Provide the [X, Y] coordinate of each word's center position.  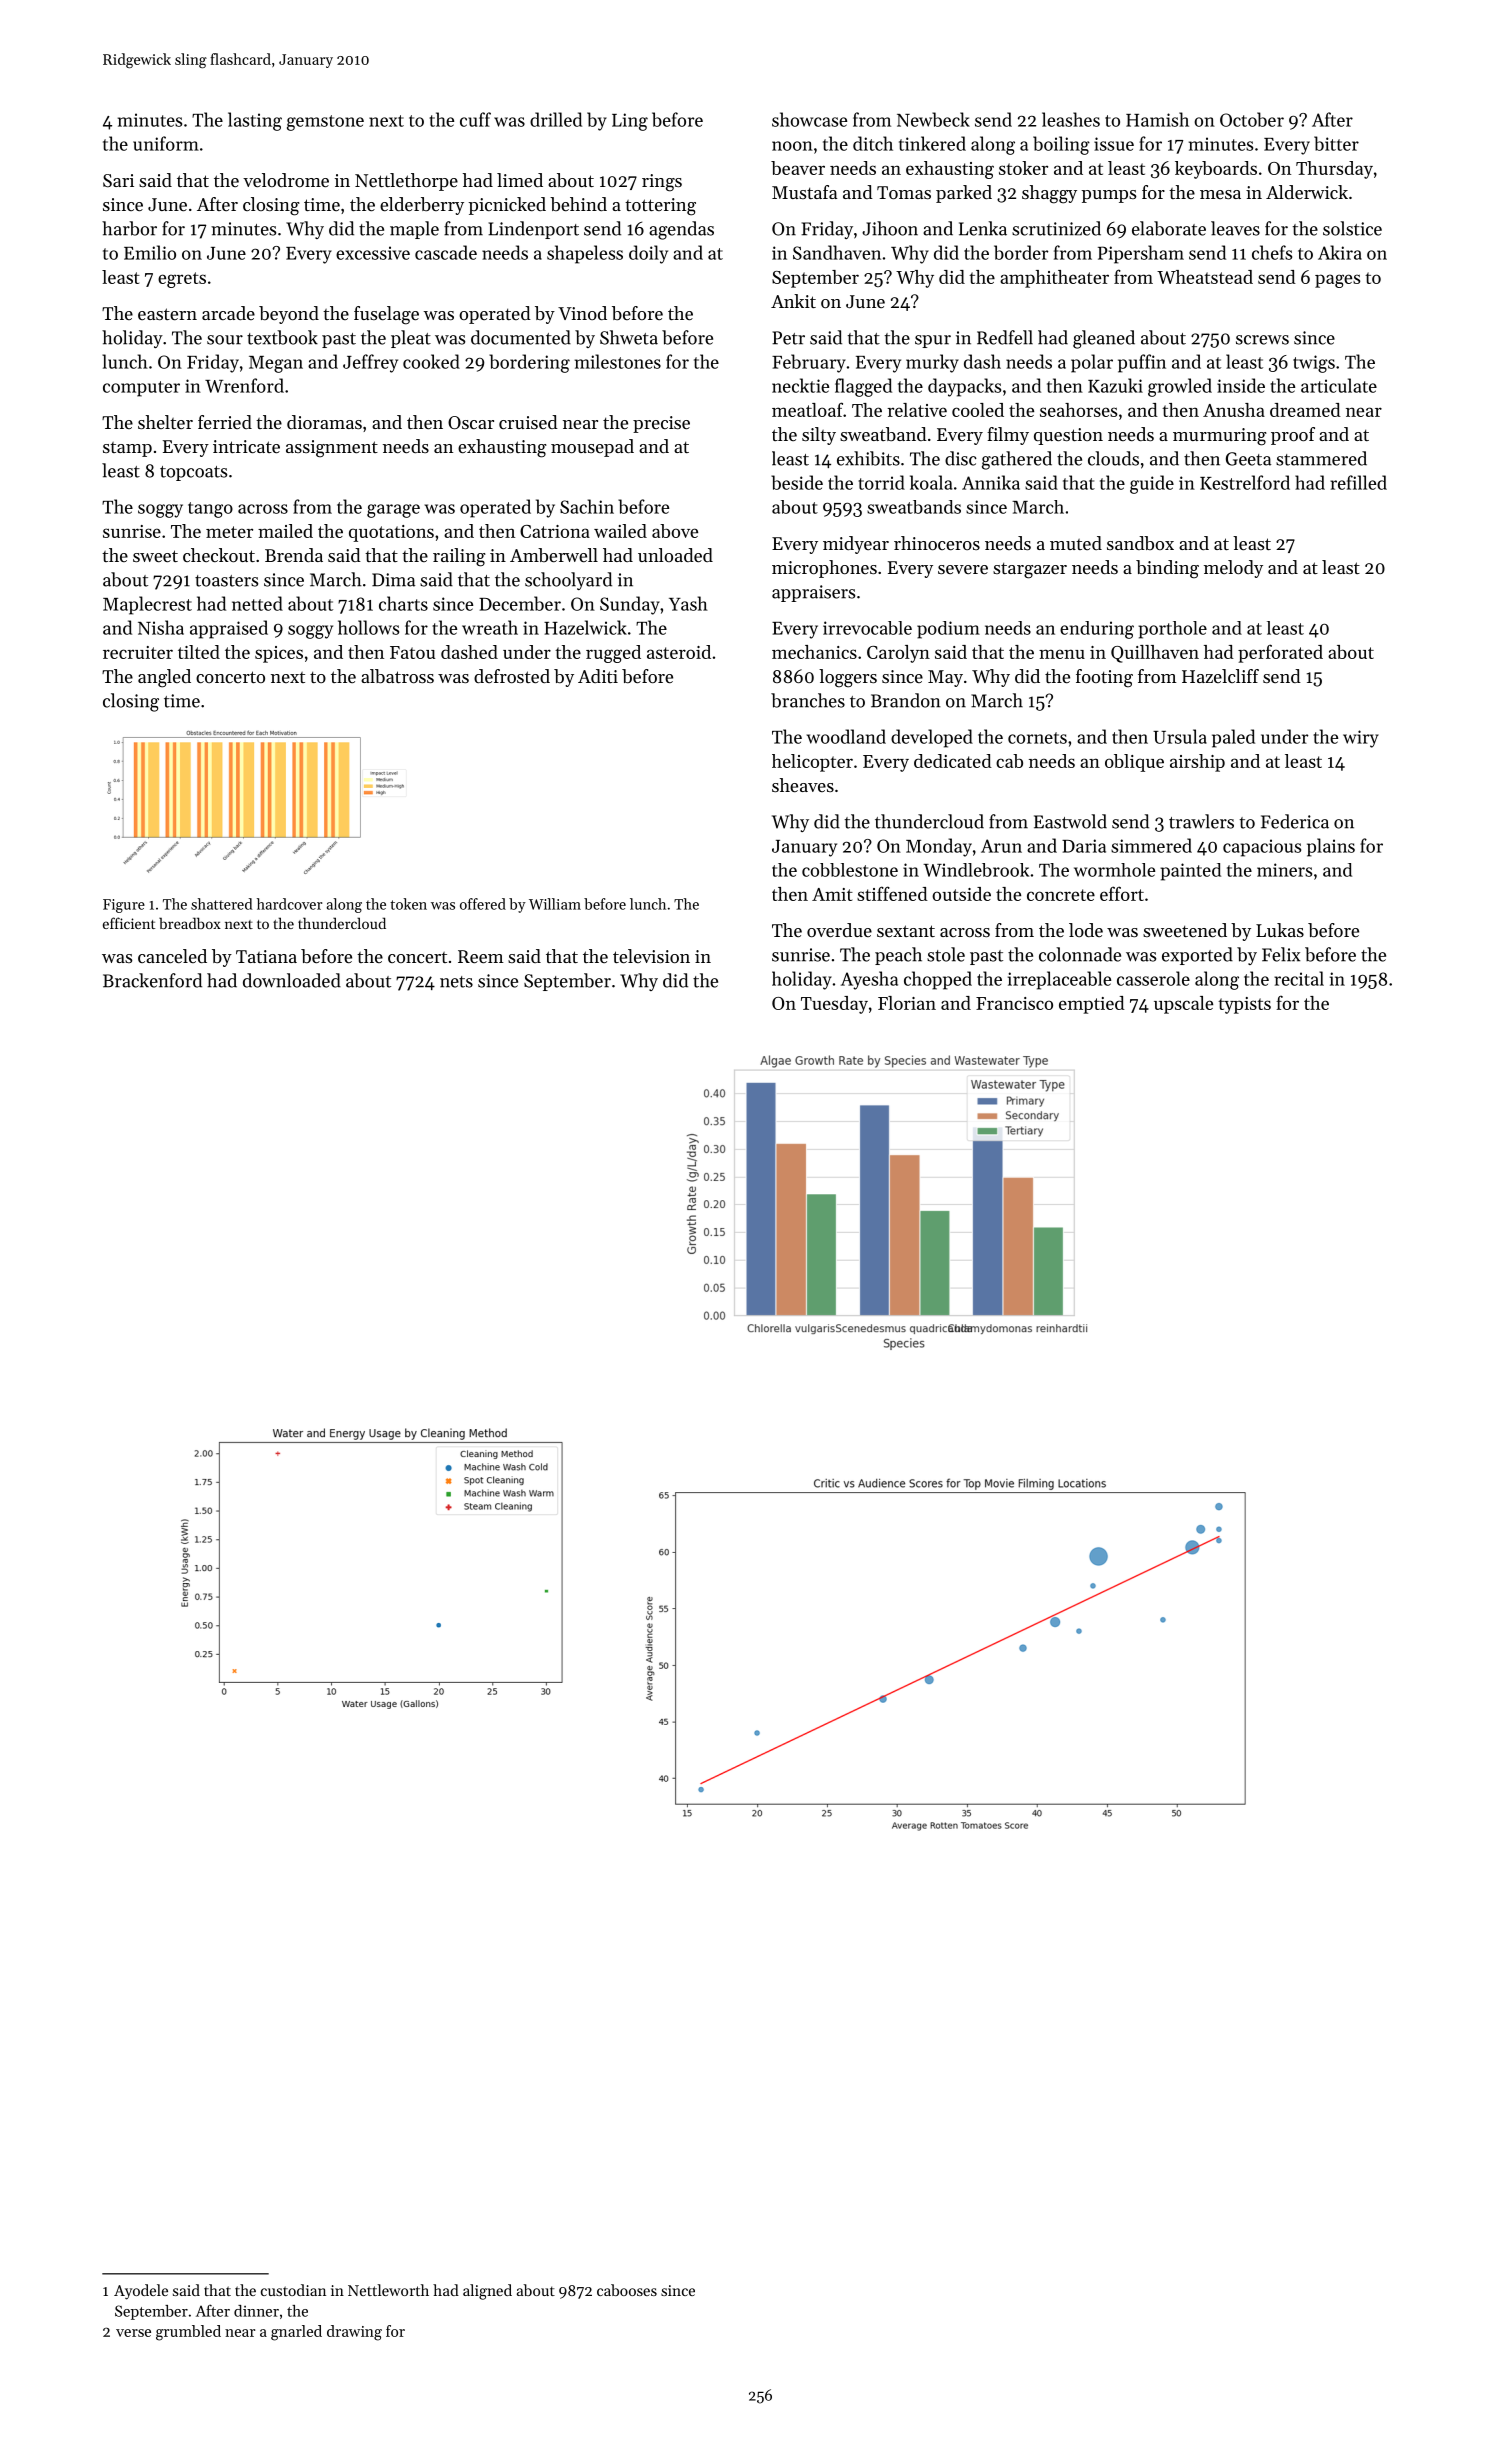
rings [662, 183]
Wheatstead [1205, 277]
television [651, 956]
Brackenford [152, 980]
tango [210, 510]
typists [1244, 1005]
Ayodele [141, 2292]
